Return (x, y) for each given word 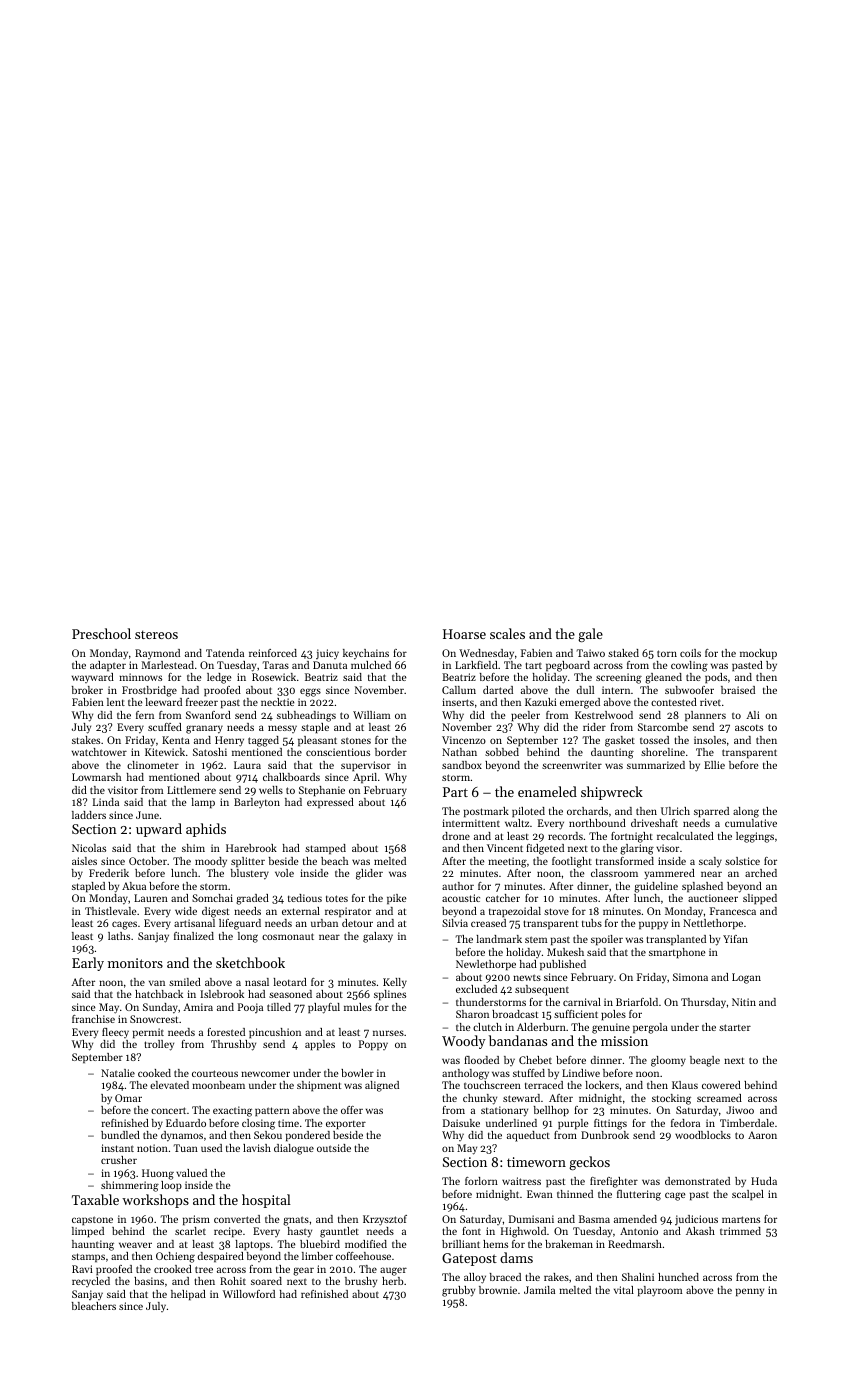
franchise (93, 1019)
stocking (671, 1099)
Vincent (505, 848)
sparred (711, 812)
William (371, 715)
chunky (480, 1099)
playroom (660, 1291)
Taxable (95, 1199)
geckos (589, 1163)
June (147, 815)
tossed (654, 740)
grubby (458, 1291)
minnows (140, 677)
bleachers (94, 1306)
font (471, 1231)
